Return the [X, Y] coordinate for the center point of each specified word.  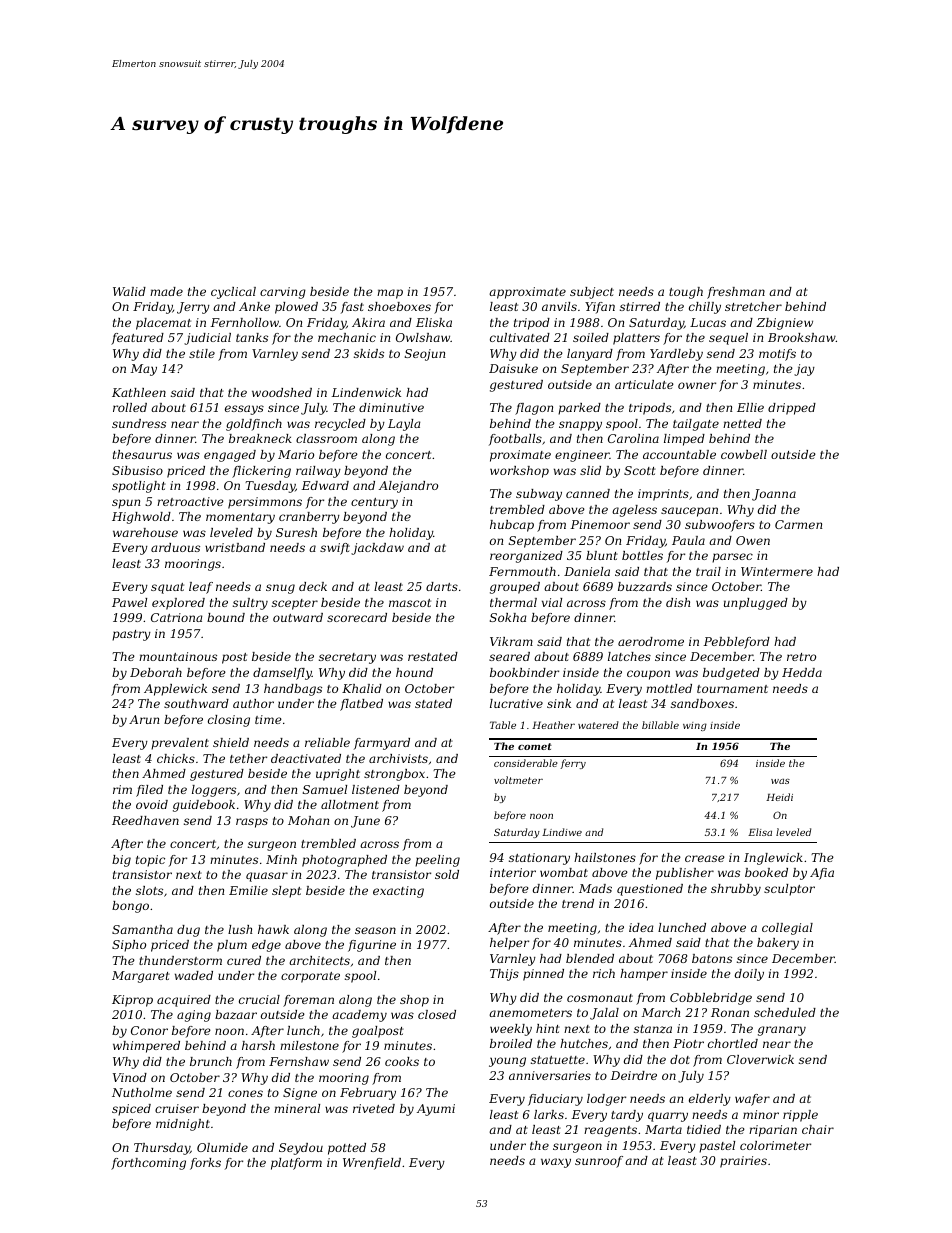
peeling [437, 861]
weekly [511, 1030]
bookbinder [524, 672]
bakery [778, 944]
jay [804, 370]
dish [678, 602]
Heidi [779, 797]
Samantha [142, 929]
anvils [559, 306]
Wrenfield [372, 1164]
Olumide [222, 1147]
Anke [254, 306]
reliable [327, 742]
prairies [743, 1162]
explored [178, 604]
